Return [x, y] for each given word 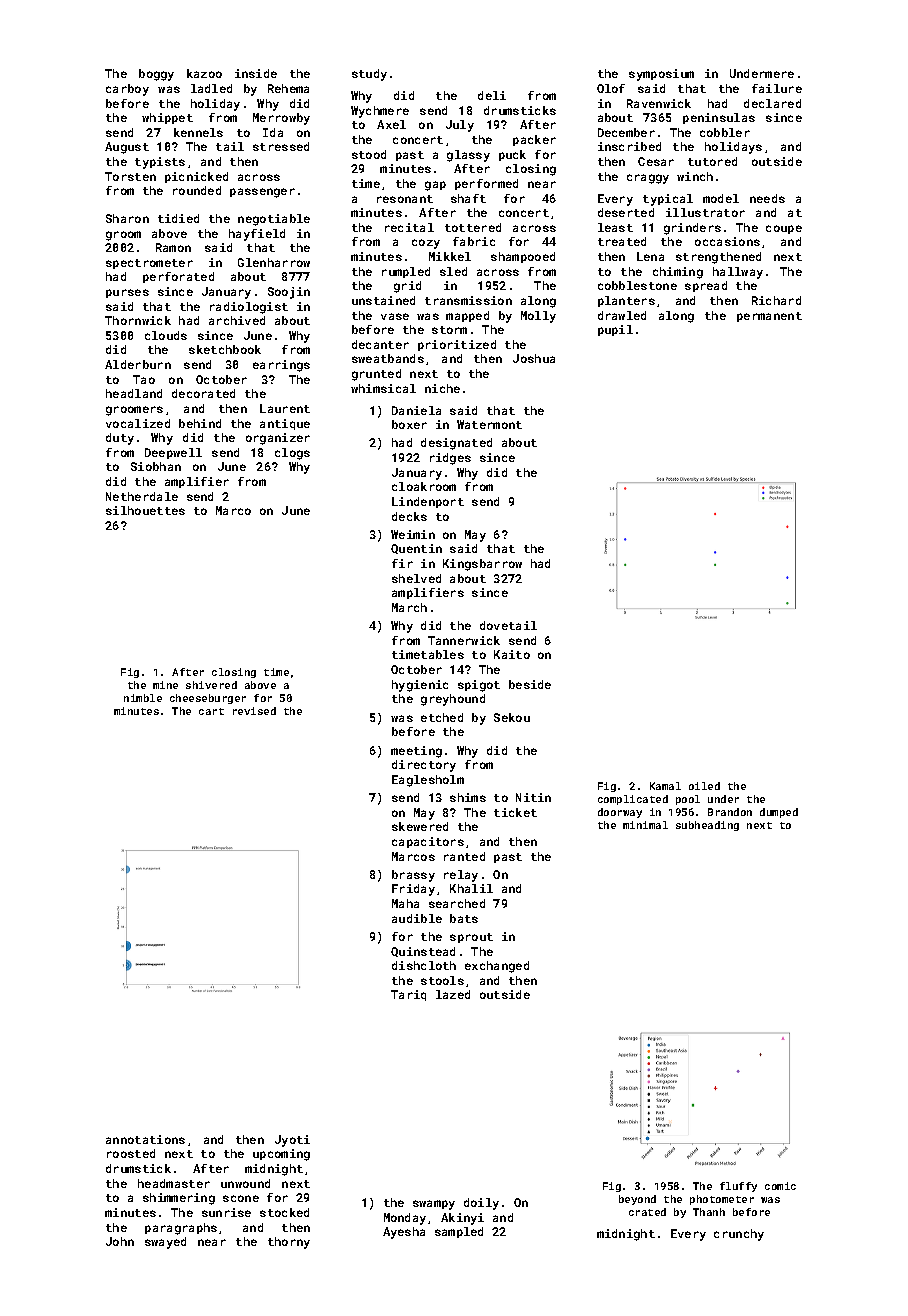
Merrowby [281, 119]
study [369, 75]
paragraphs [181, 1229]
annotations [145, 1139]
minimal [645, 825]
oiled [704, 786]
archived [237, 320]
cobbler [725, 132]
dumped [779, 813]
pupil [615, 330]
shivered [211, 685]
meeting [416, 752]
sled [453, 271]
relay [461, 876]
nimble [143, 698]
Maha [405, 903]
